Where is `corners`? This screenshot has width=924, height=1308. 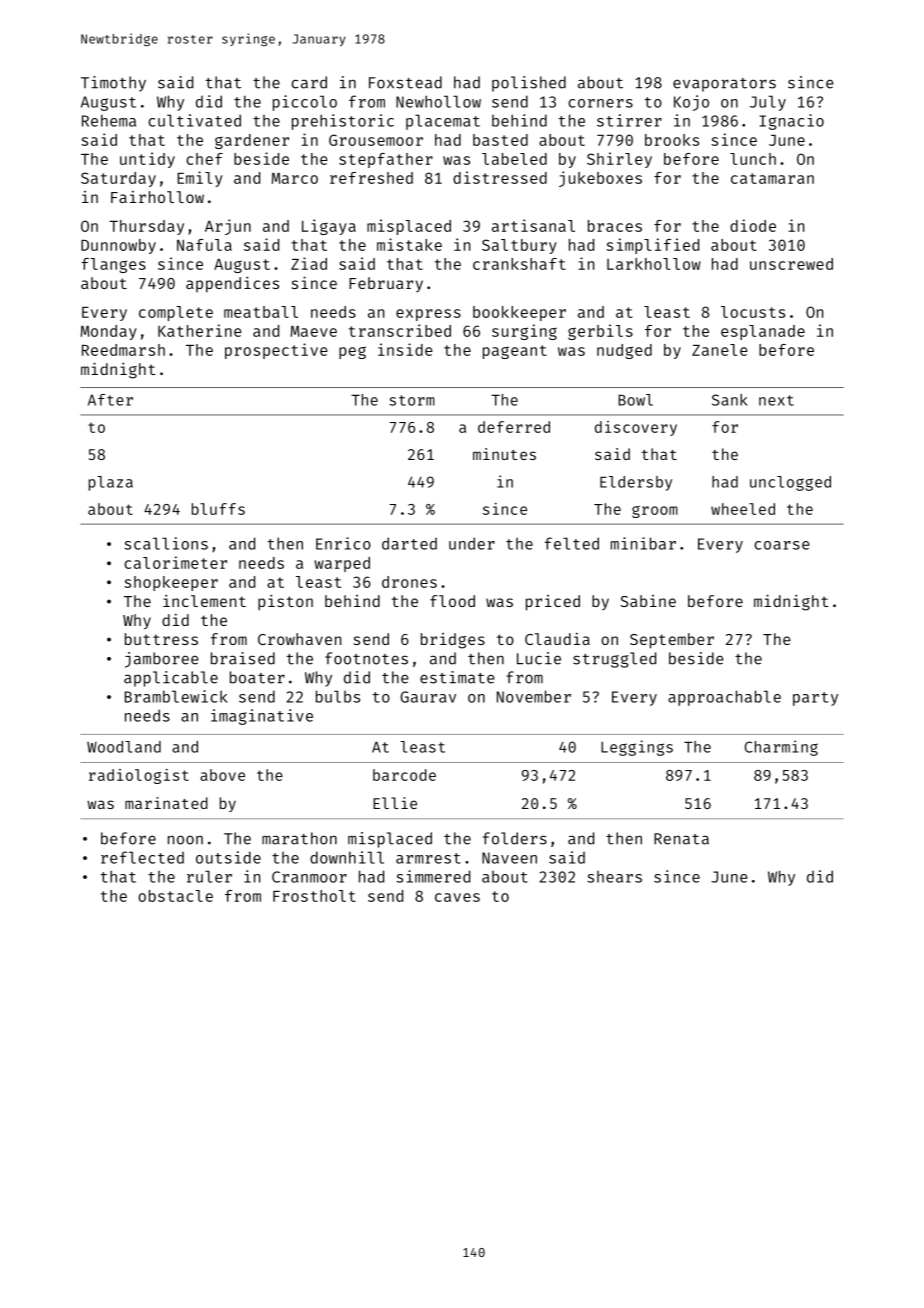 corners is located at coordinates (600, 103).
